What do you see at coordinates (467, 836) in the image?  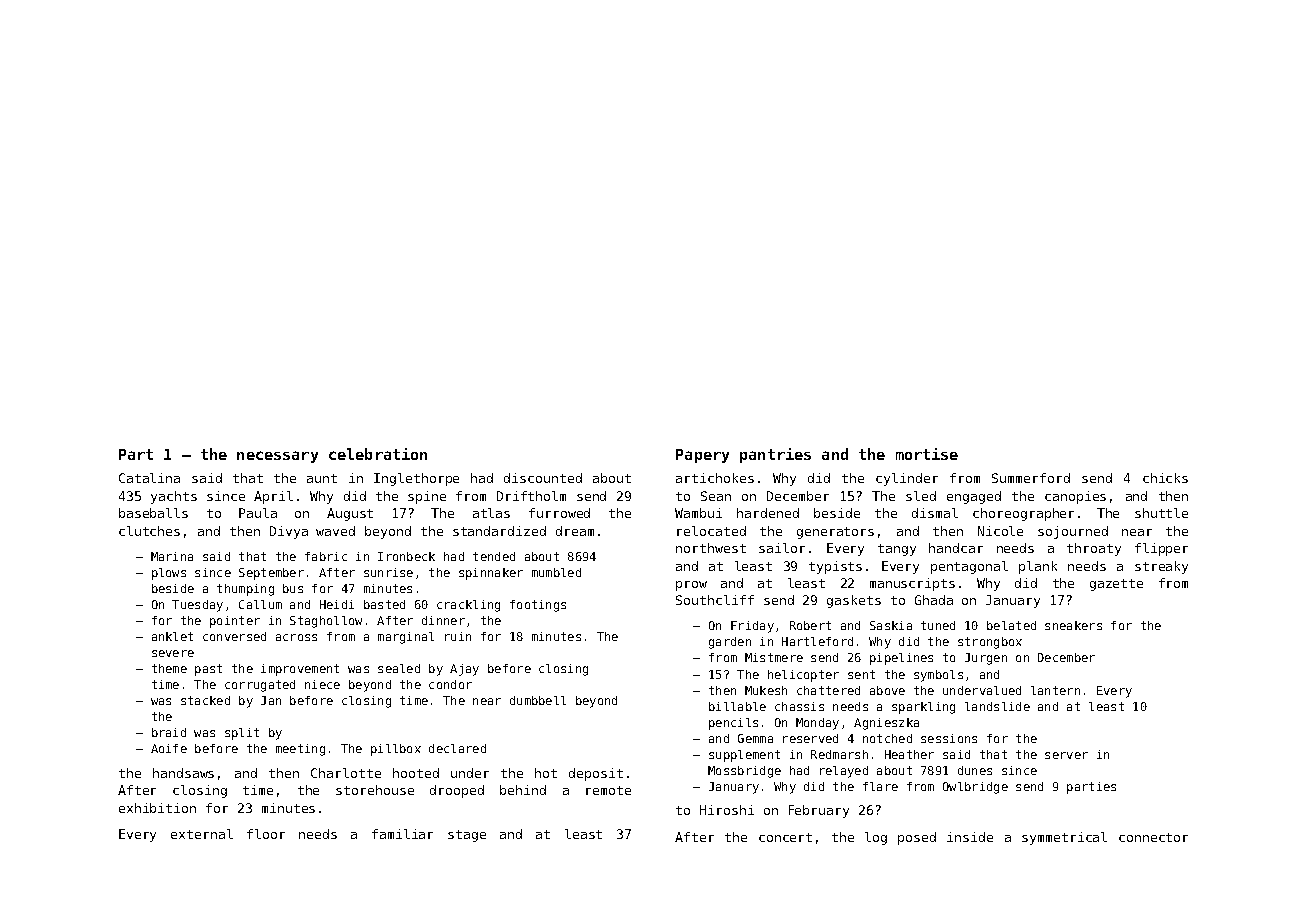 I see `stage` at bounding box center [467, 836].
